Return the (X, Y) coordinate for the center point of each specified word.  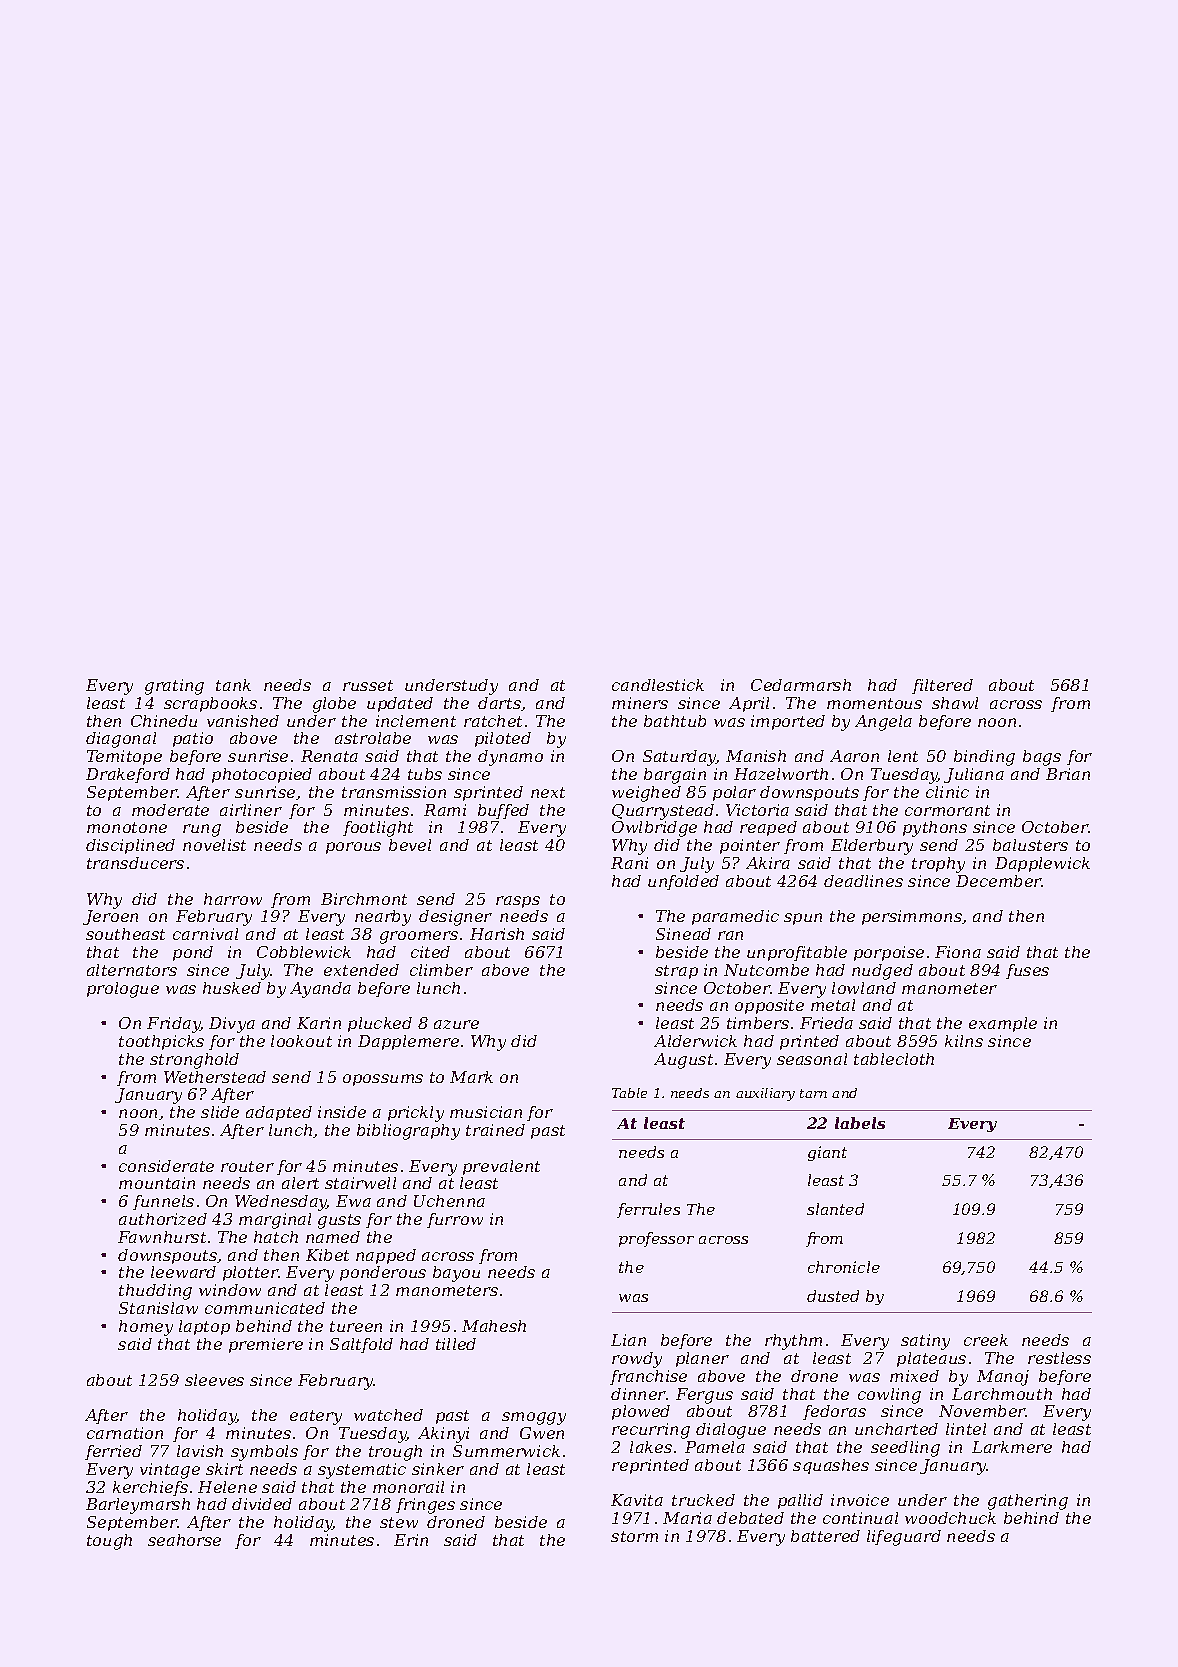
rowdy (637, 1360)
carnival (205, 934)
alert (300, 1183)
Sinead (683, 934)
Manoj (1003, 1378)
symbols (264, 1453)
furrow (455, 1220)
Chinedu (164, 721)
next (548, 792)
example (1003, 1024)
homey (146, 1328)
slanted (835, 1209)
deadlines (863, 881)
